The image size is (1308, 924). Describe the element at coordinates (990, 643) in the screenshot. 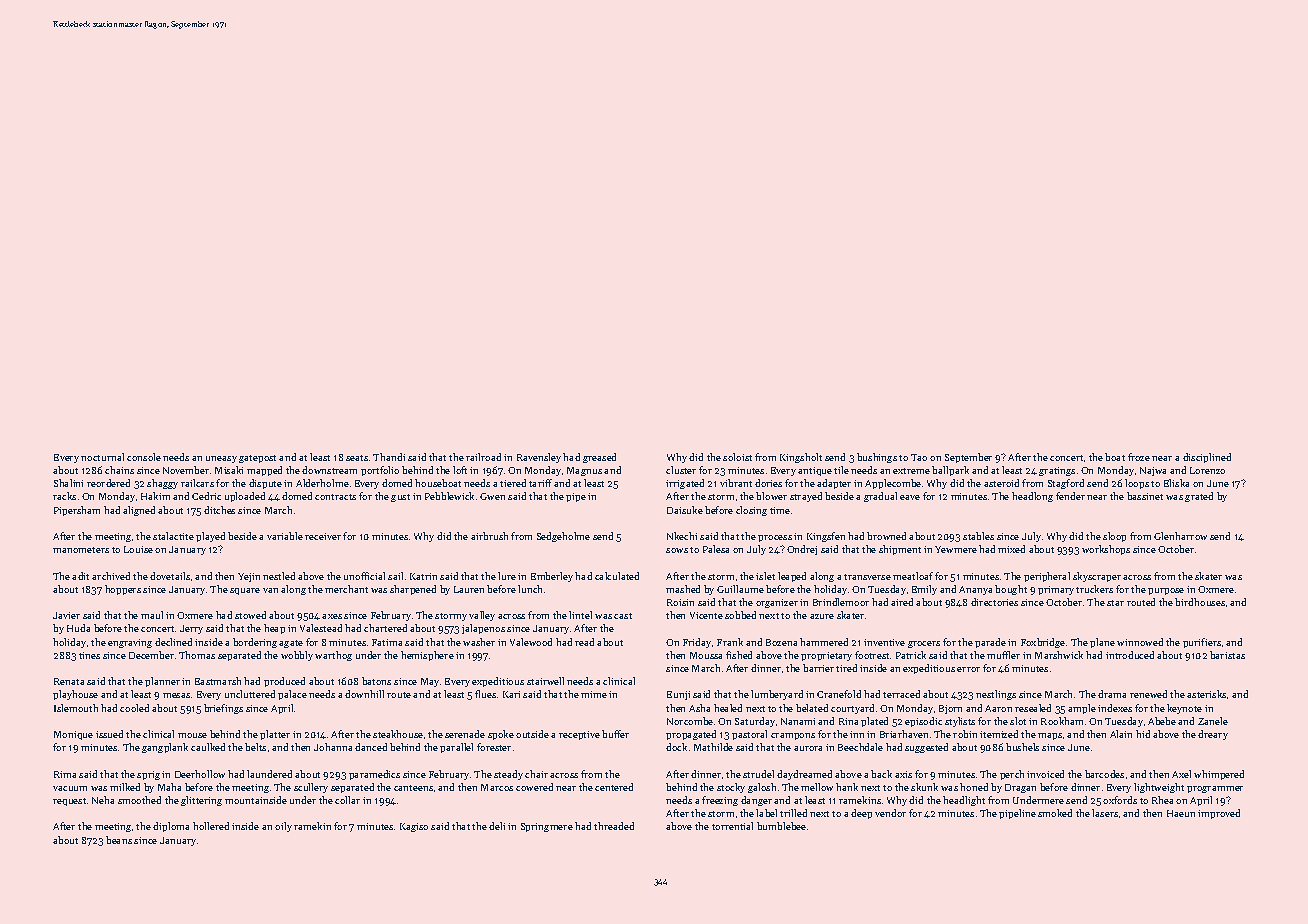

I see `parade` at that location.
